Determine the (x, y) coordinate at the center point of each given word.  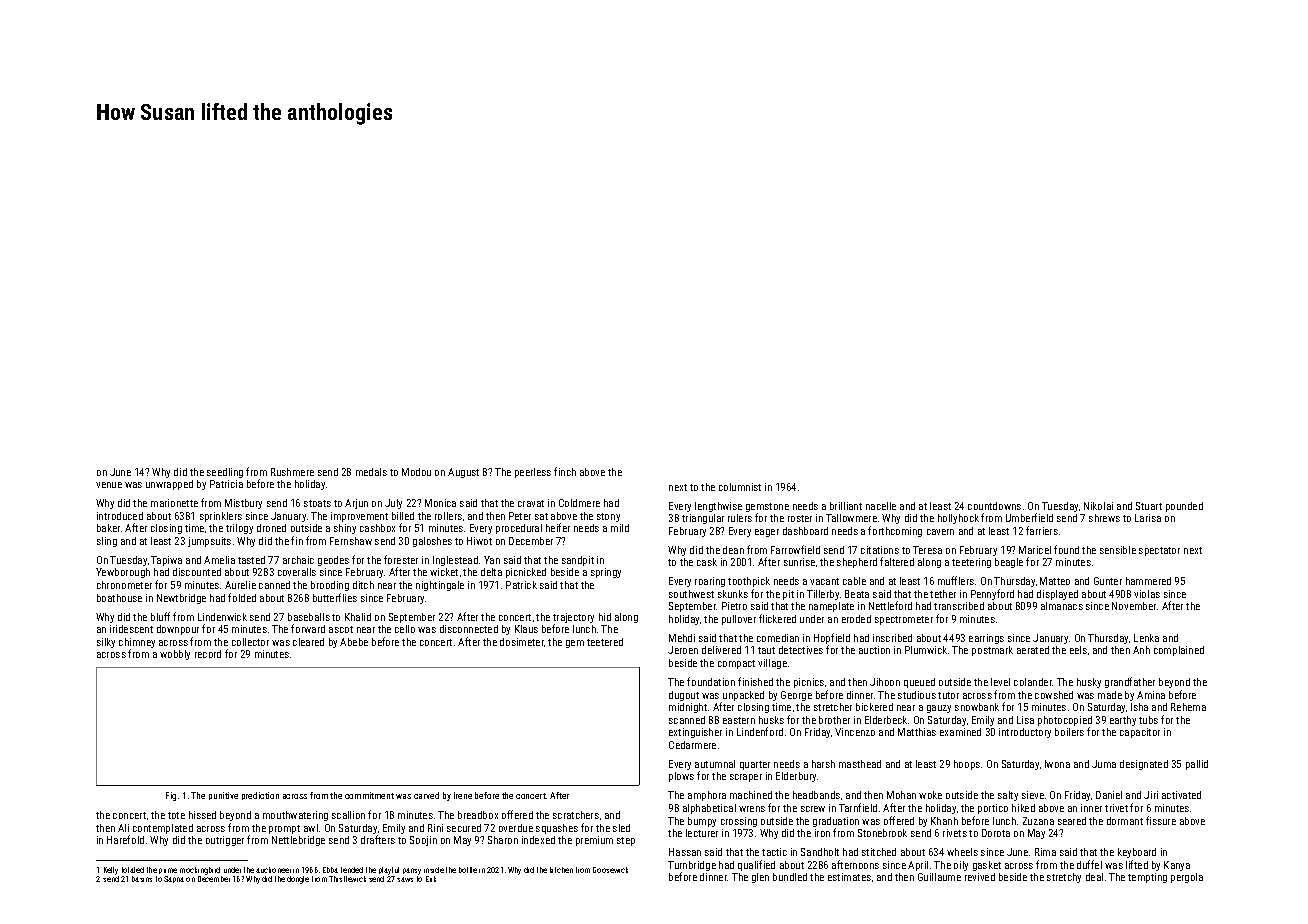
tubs (1148, 720)
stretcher (833, 707)
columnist (740, 487)
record (208, 654)
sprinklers (221, 517)
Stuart (1149, 506)
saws (405, 879)
